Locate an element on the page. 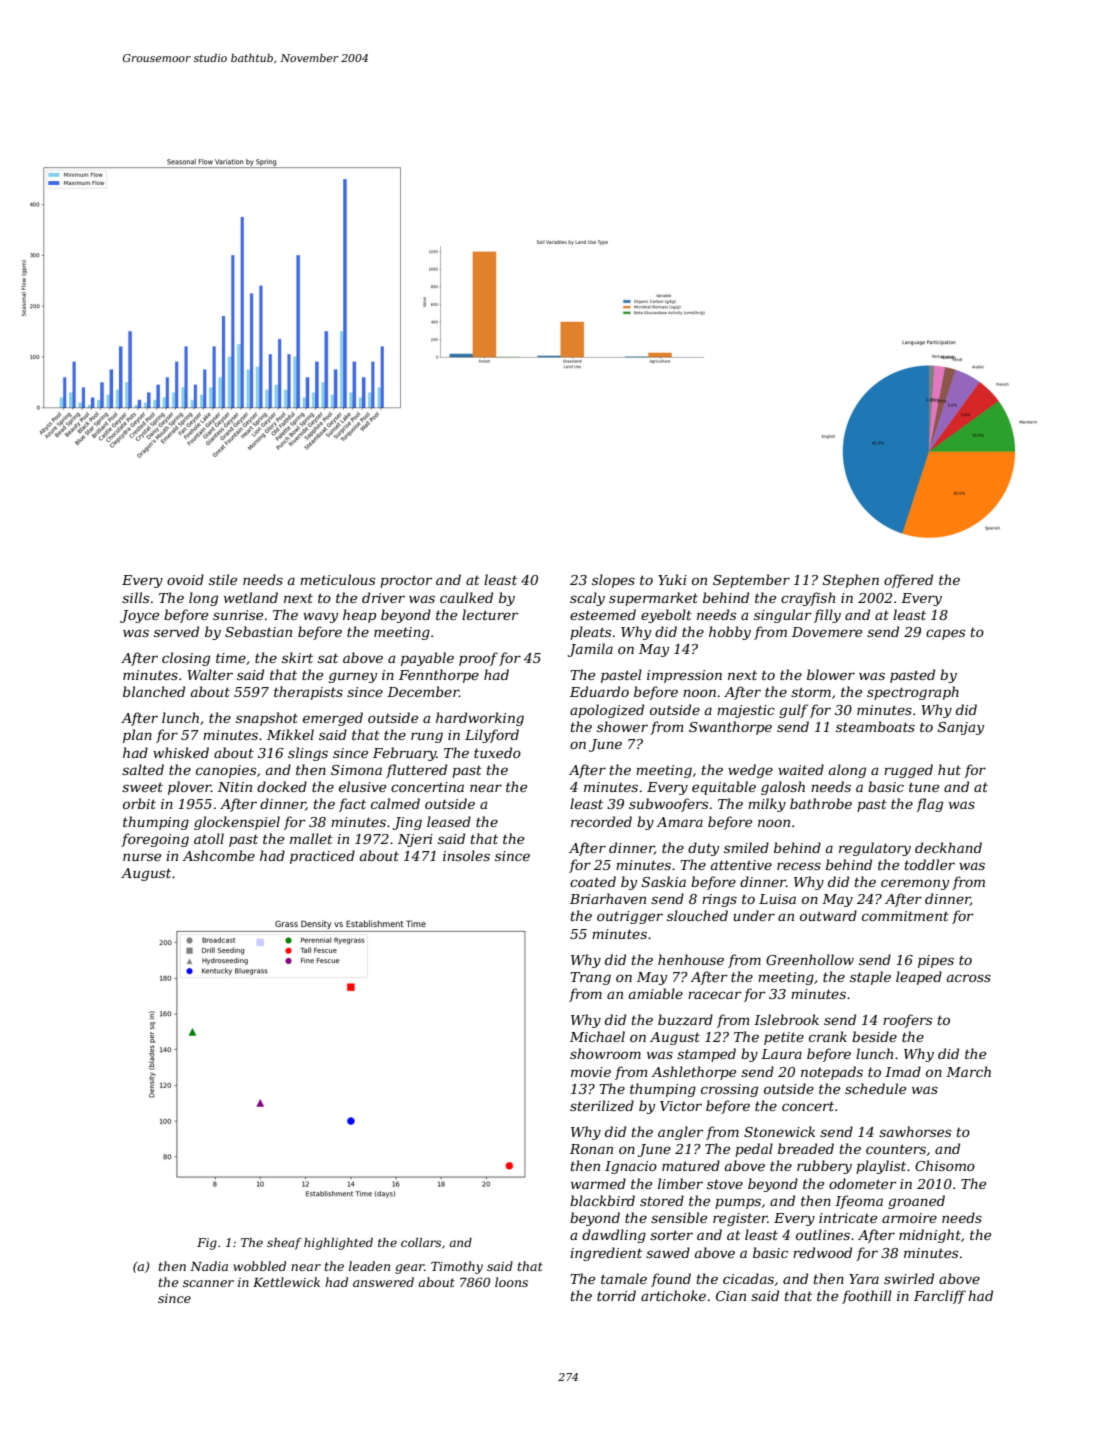  playlist is located at coordinates (881, 1167).
